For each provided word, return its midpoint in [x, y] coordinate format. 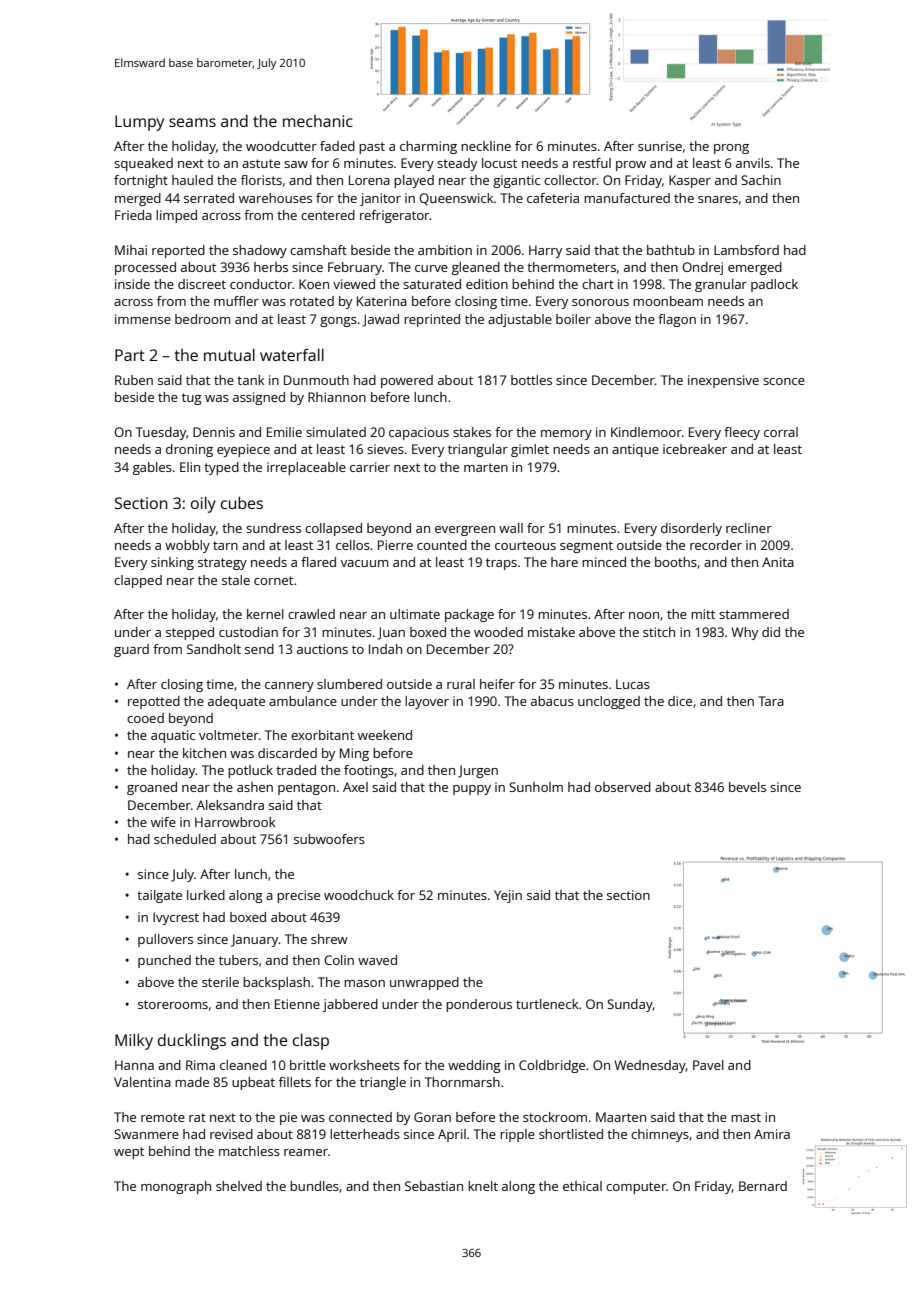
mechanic [318, 121]
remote [163, 1117]
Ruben [134, 380]
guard [131, 650]
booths [676, 562]
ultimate [415, 614]
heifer [497, 684]
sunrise [660, 146]
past [372, 148]
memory [566, 435]
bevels [747, 787]
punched [164, 961]
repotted [154, 702]
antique [635, 450]
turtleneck [547, 1004]
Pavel [708, 1065]
